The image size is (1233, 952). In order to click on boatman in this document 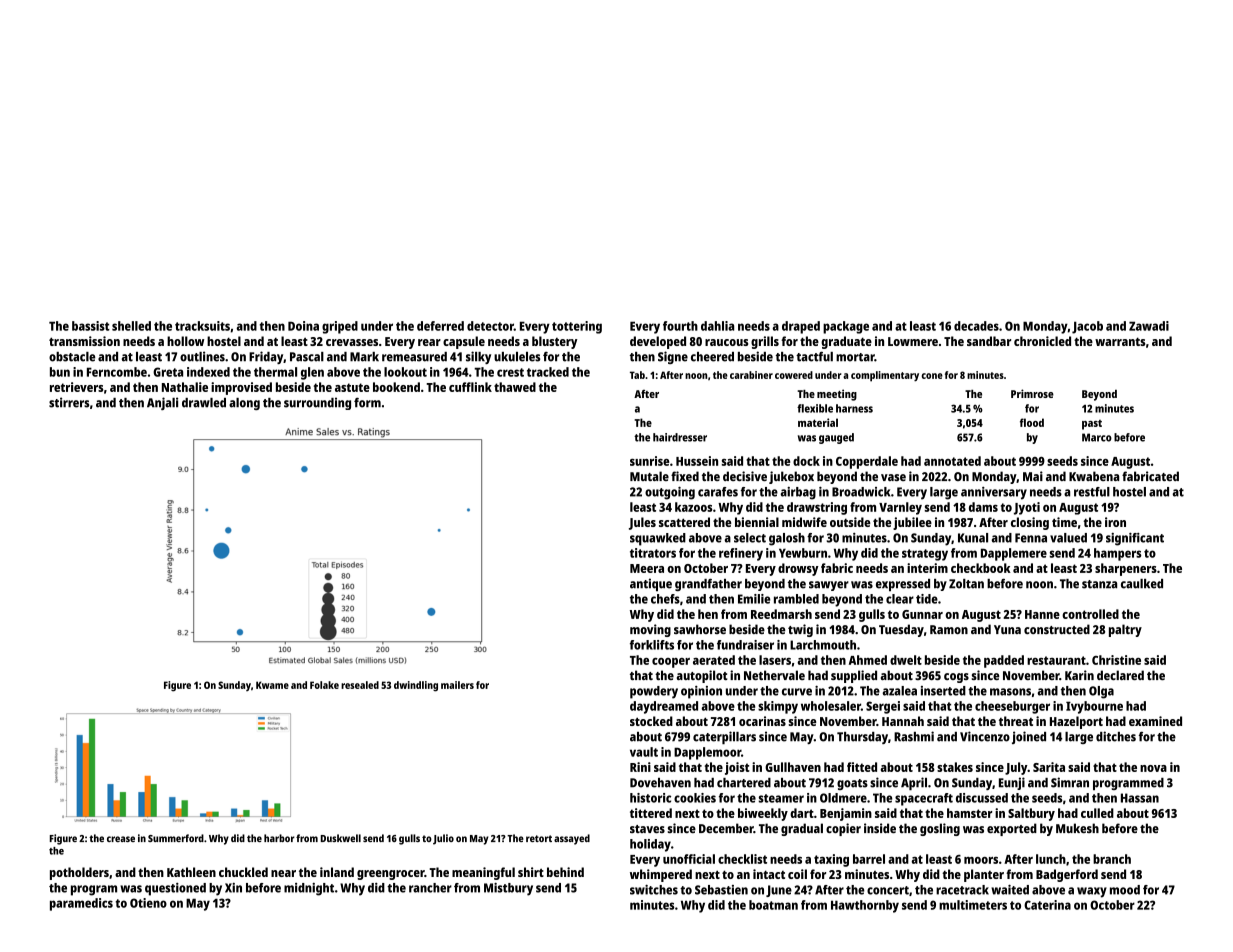, I will do `click(773, 905)`.
